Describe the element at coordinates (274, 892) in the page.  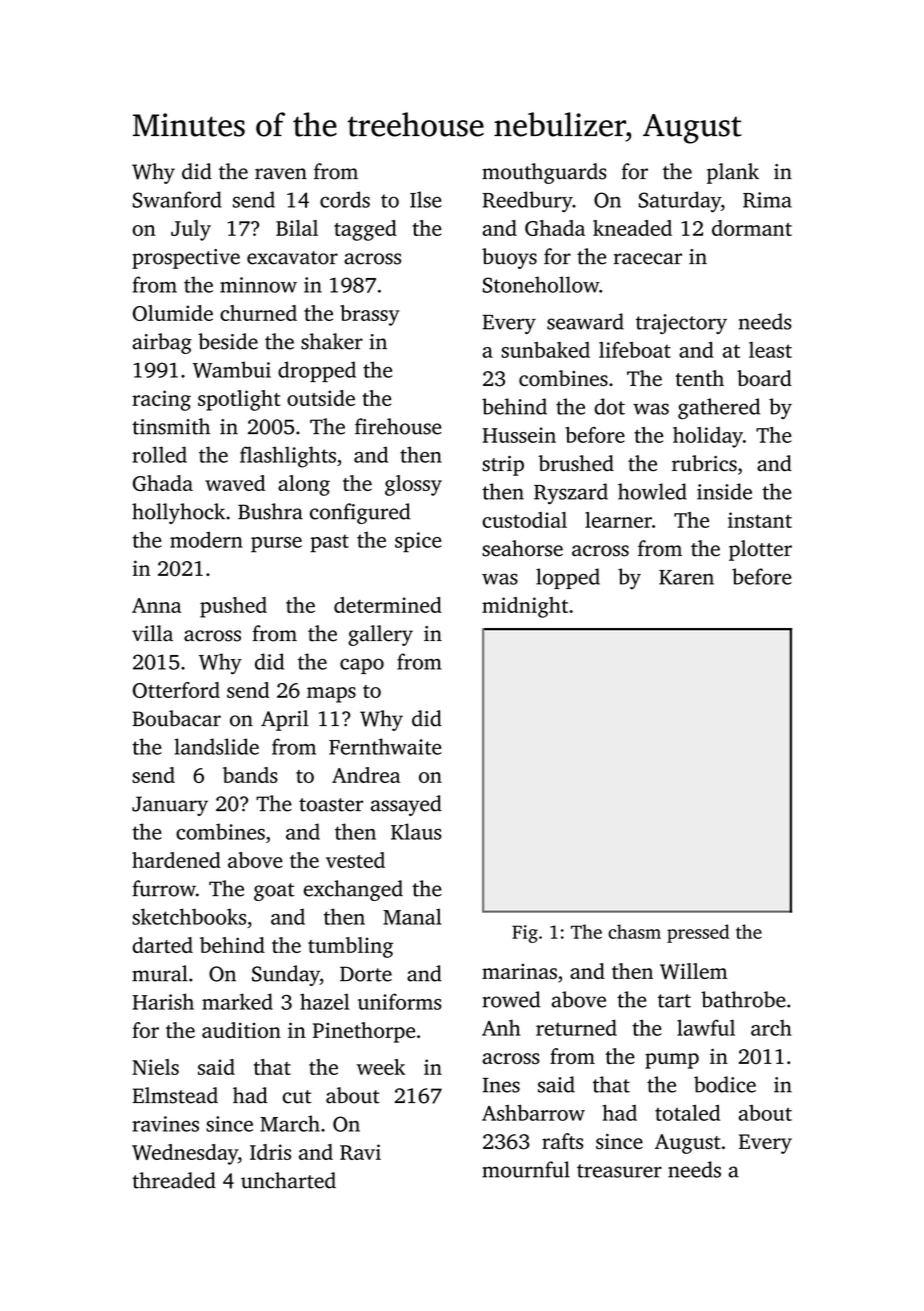
I see `goat` at that location.
